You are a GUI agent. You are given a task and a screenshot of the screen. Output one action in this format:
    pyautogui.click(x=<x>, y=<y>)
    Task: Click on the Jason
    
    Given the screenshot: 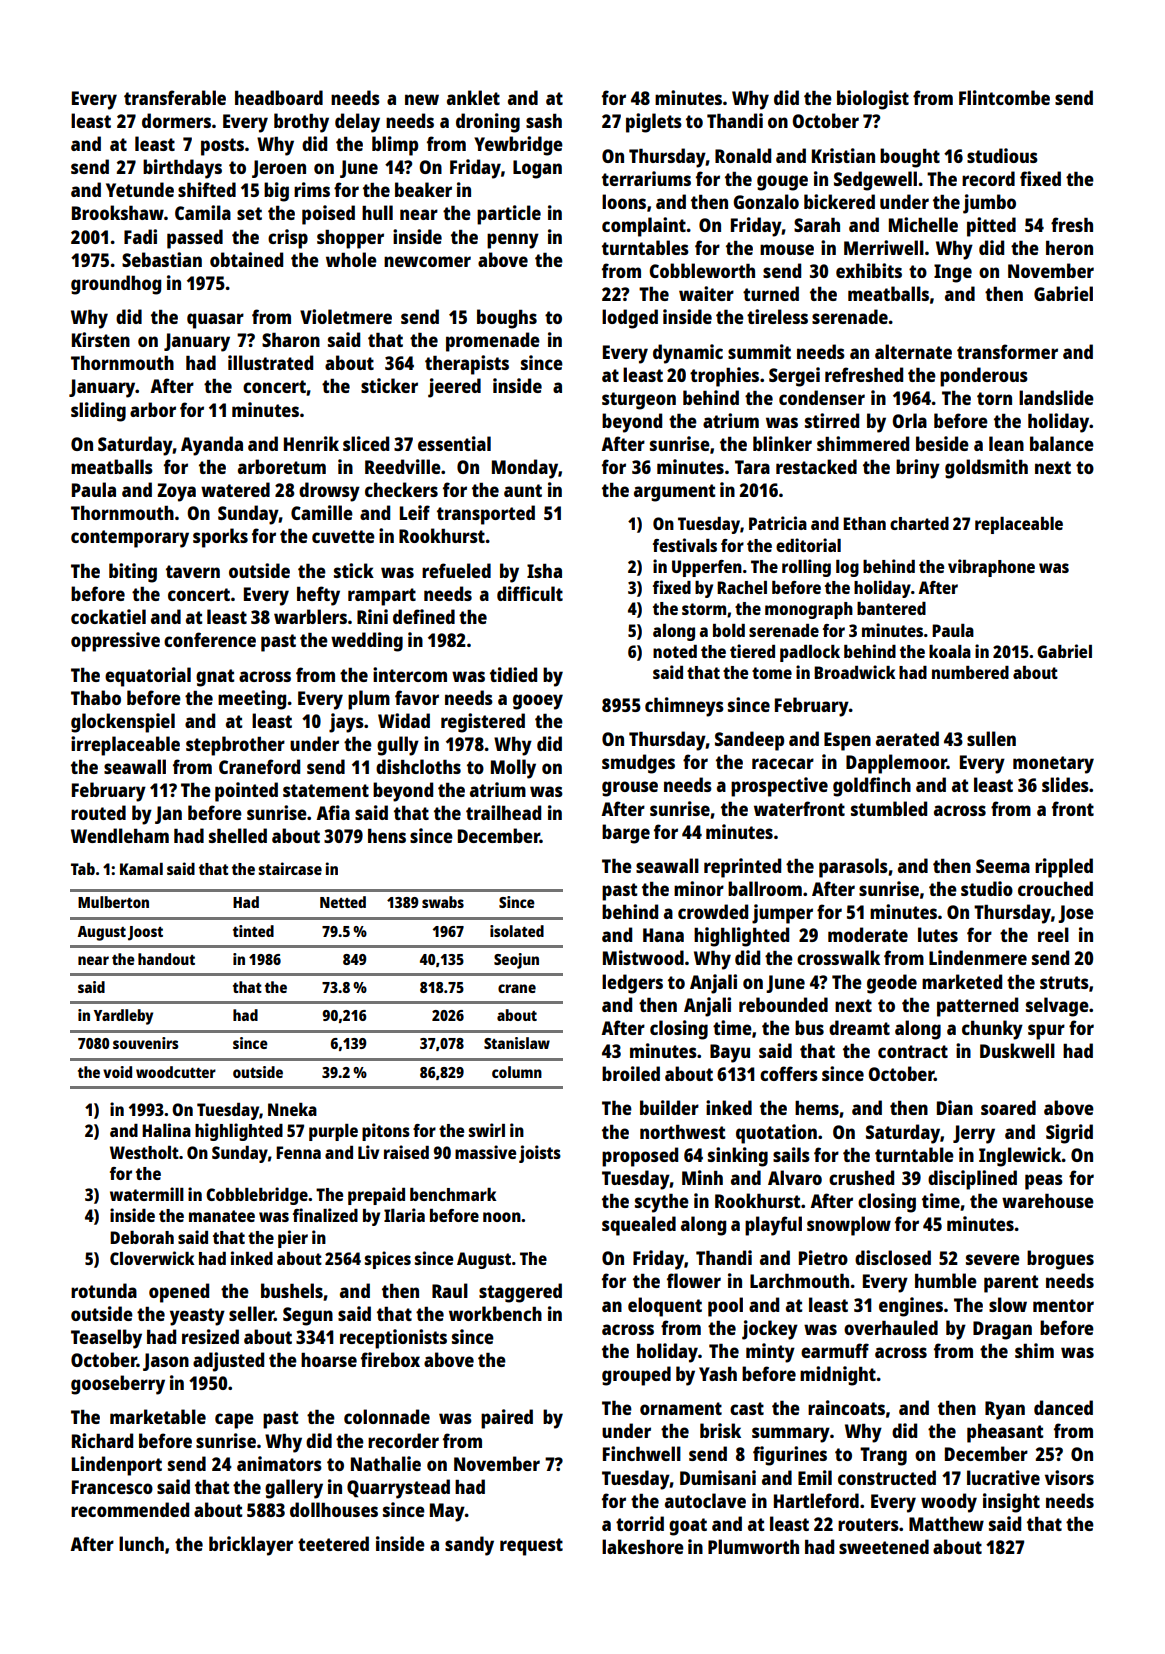 What is the action you would take?
    pyautogui.click(x=166, y=1362)
